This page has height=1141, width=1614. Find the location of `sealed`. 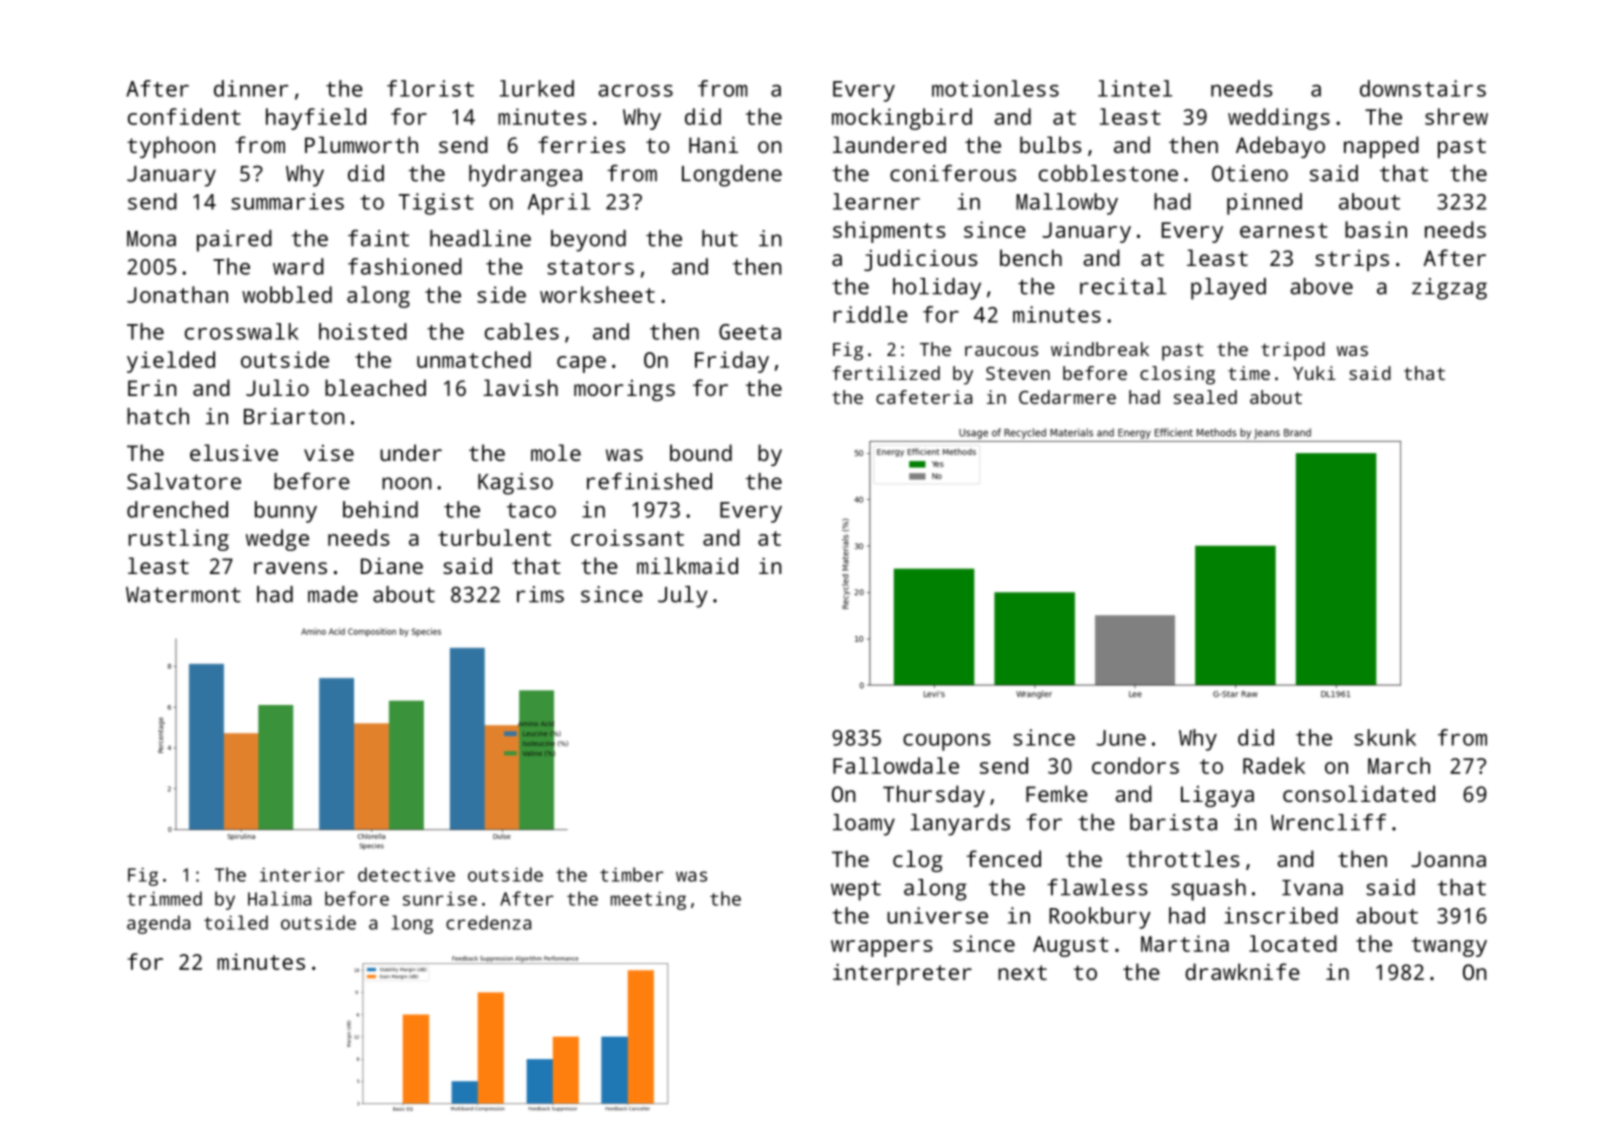

sealed is located at coordinates (1205, 397).
